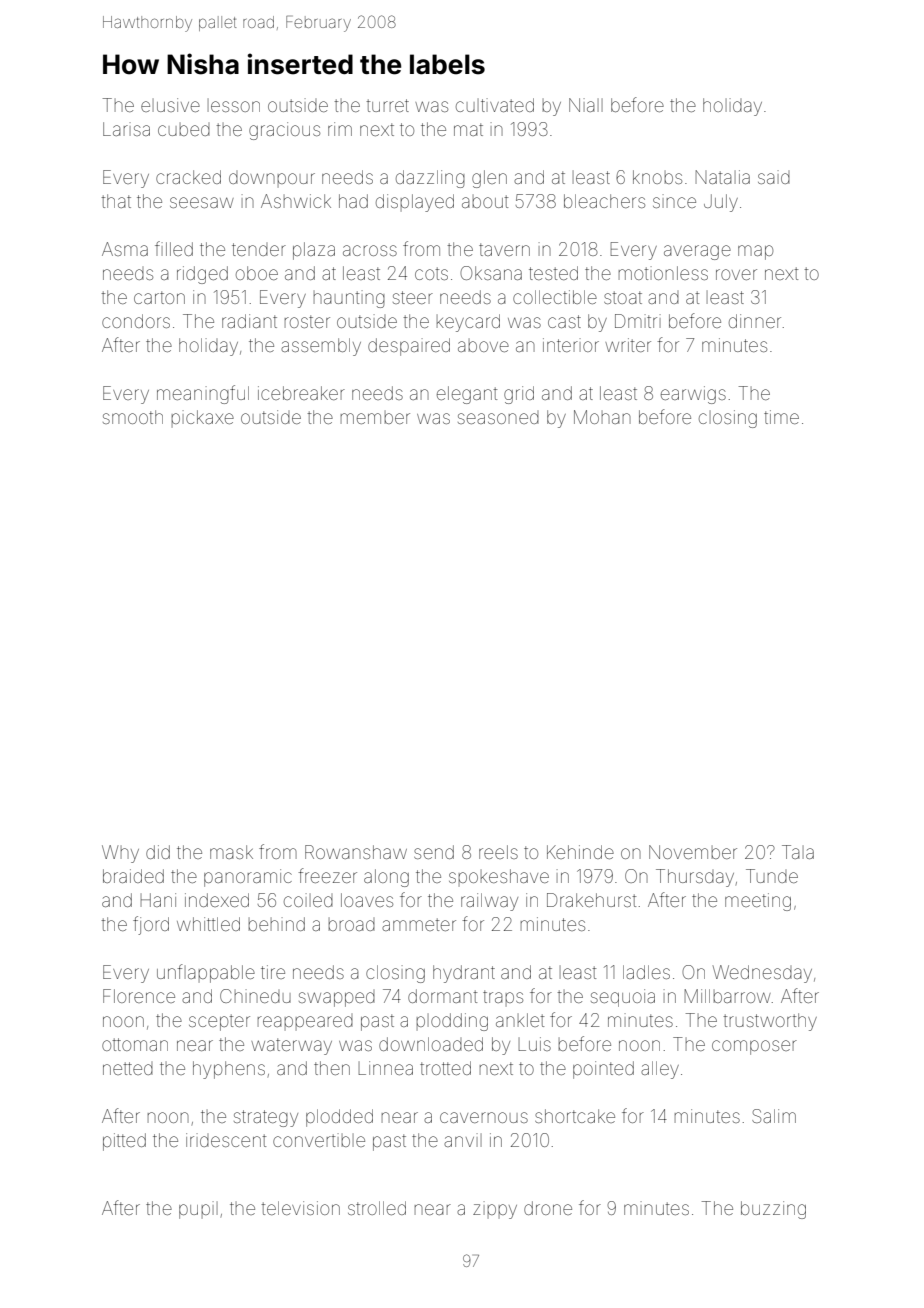 The image size is (924, 1308). What do you see at coordinates (128, 1068) in the screenshot?
I see `netted` at bounding box center [128, 1068].
